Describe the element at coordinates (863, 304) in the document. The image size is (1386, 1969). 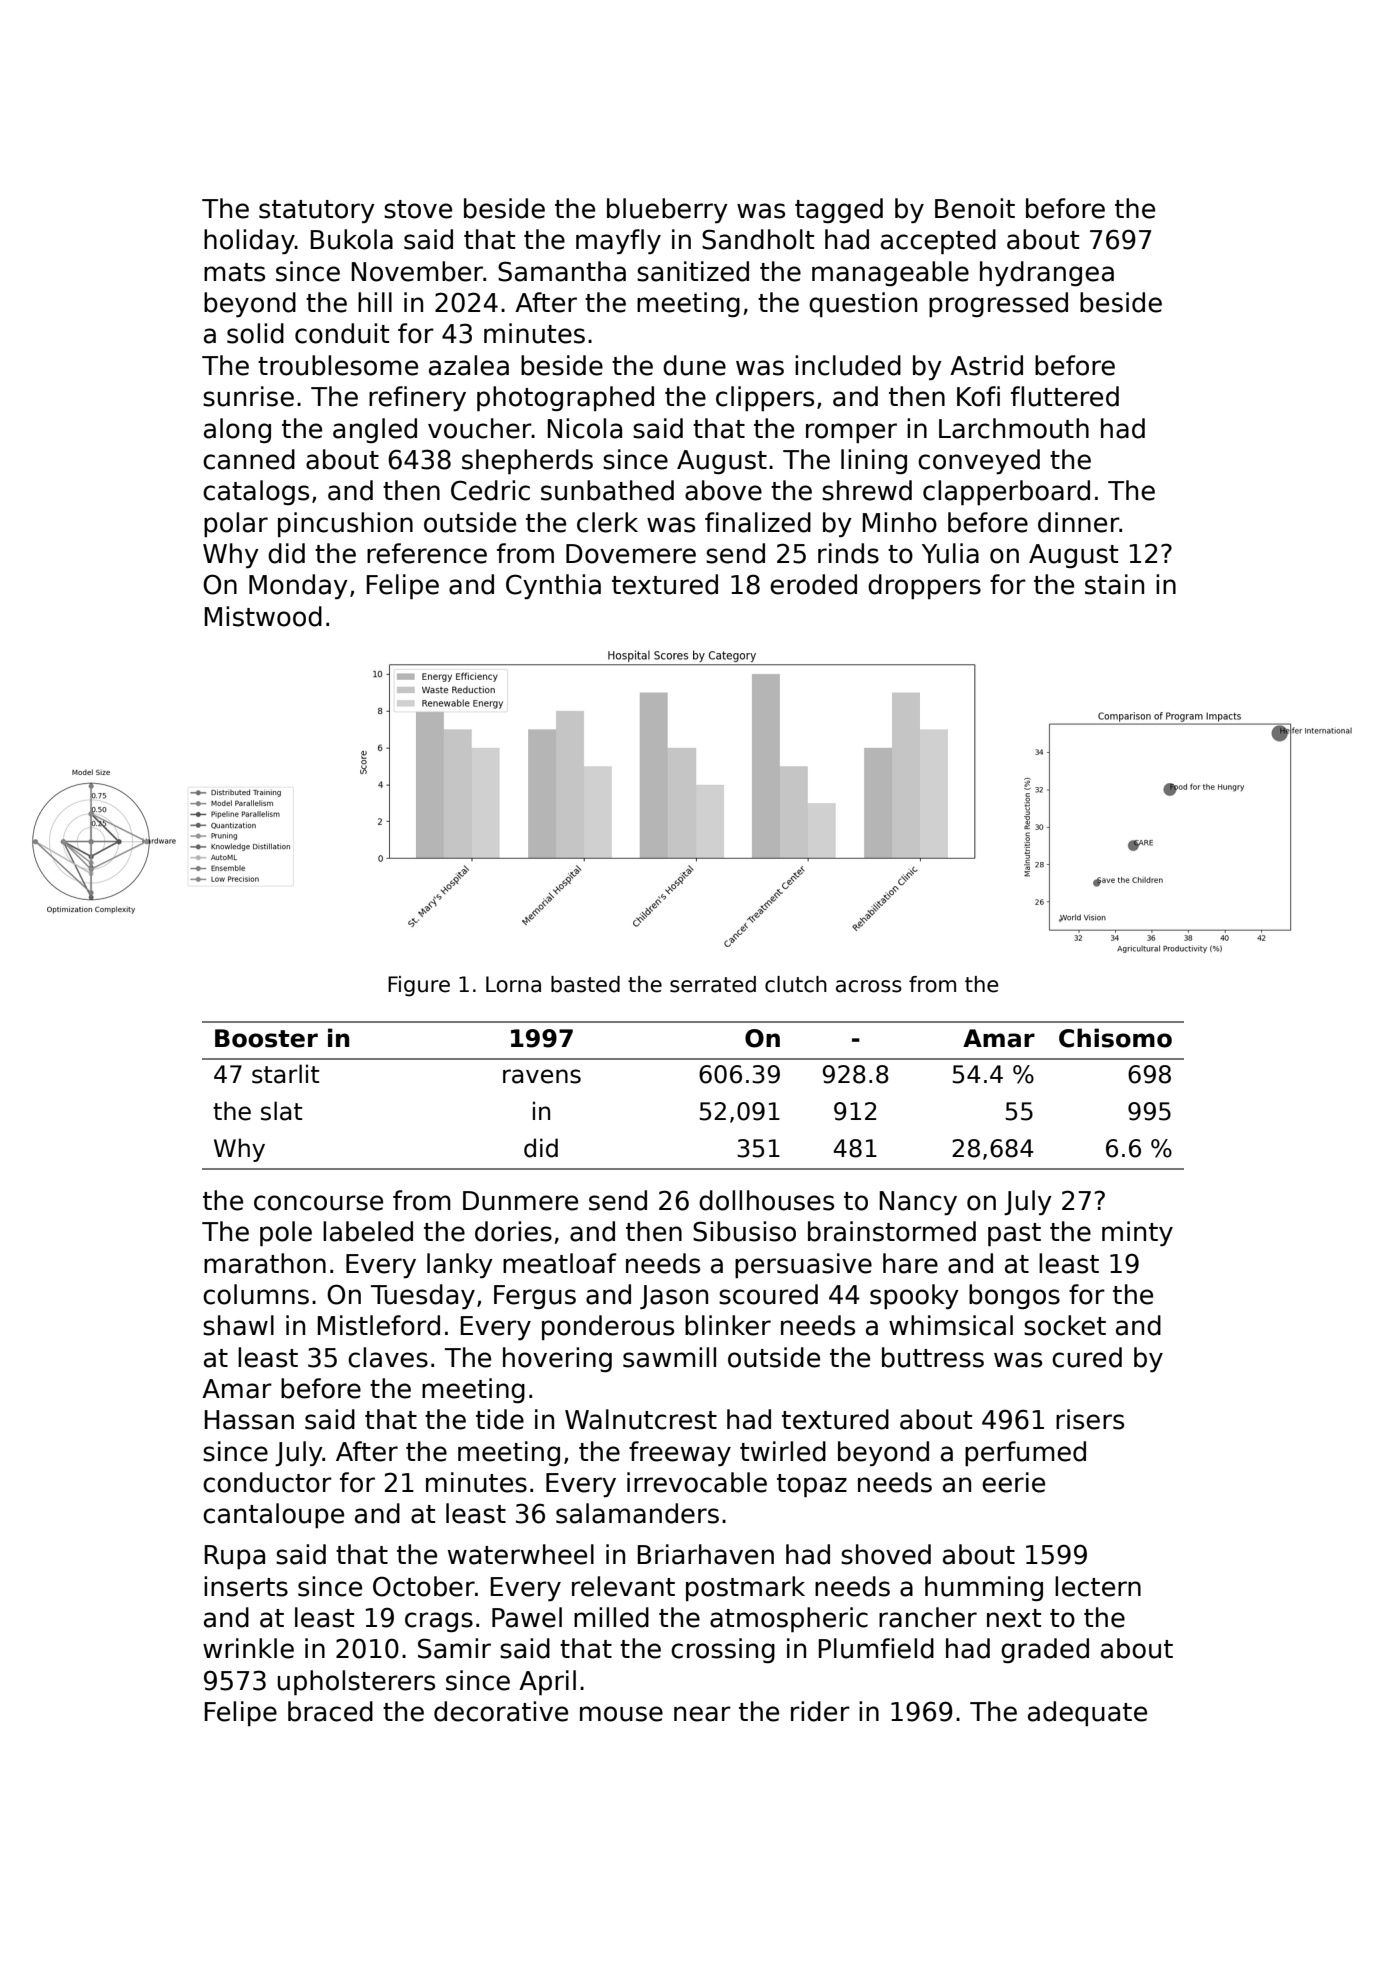
I see `question` at that location.
